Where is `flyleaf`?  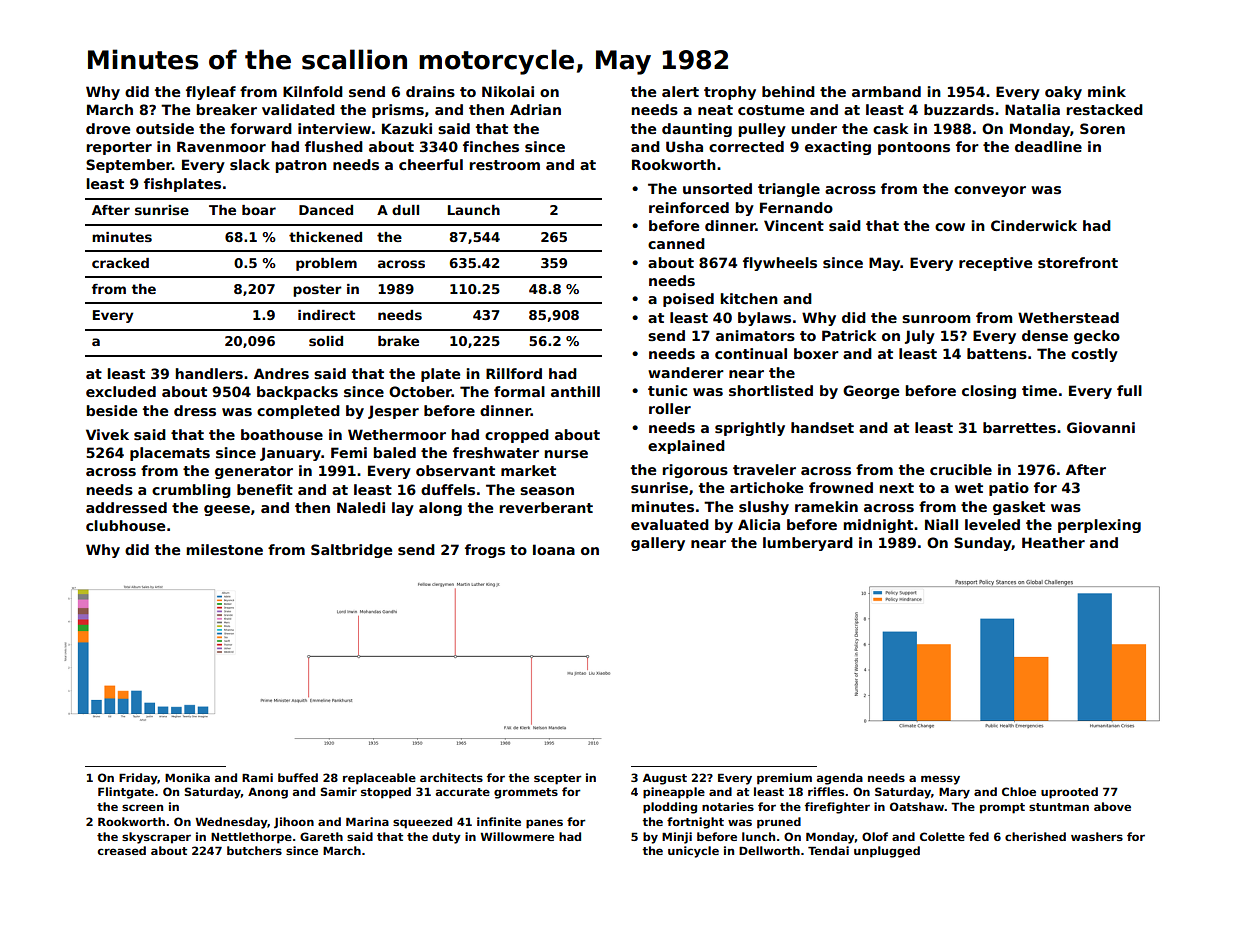 flyleaf is located at coordinates (211, 93).
